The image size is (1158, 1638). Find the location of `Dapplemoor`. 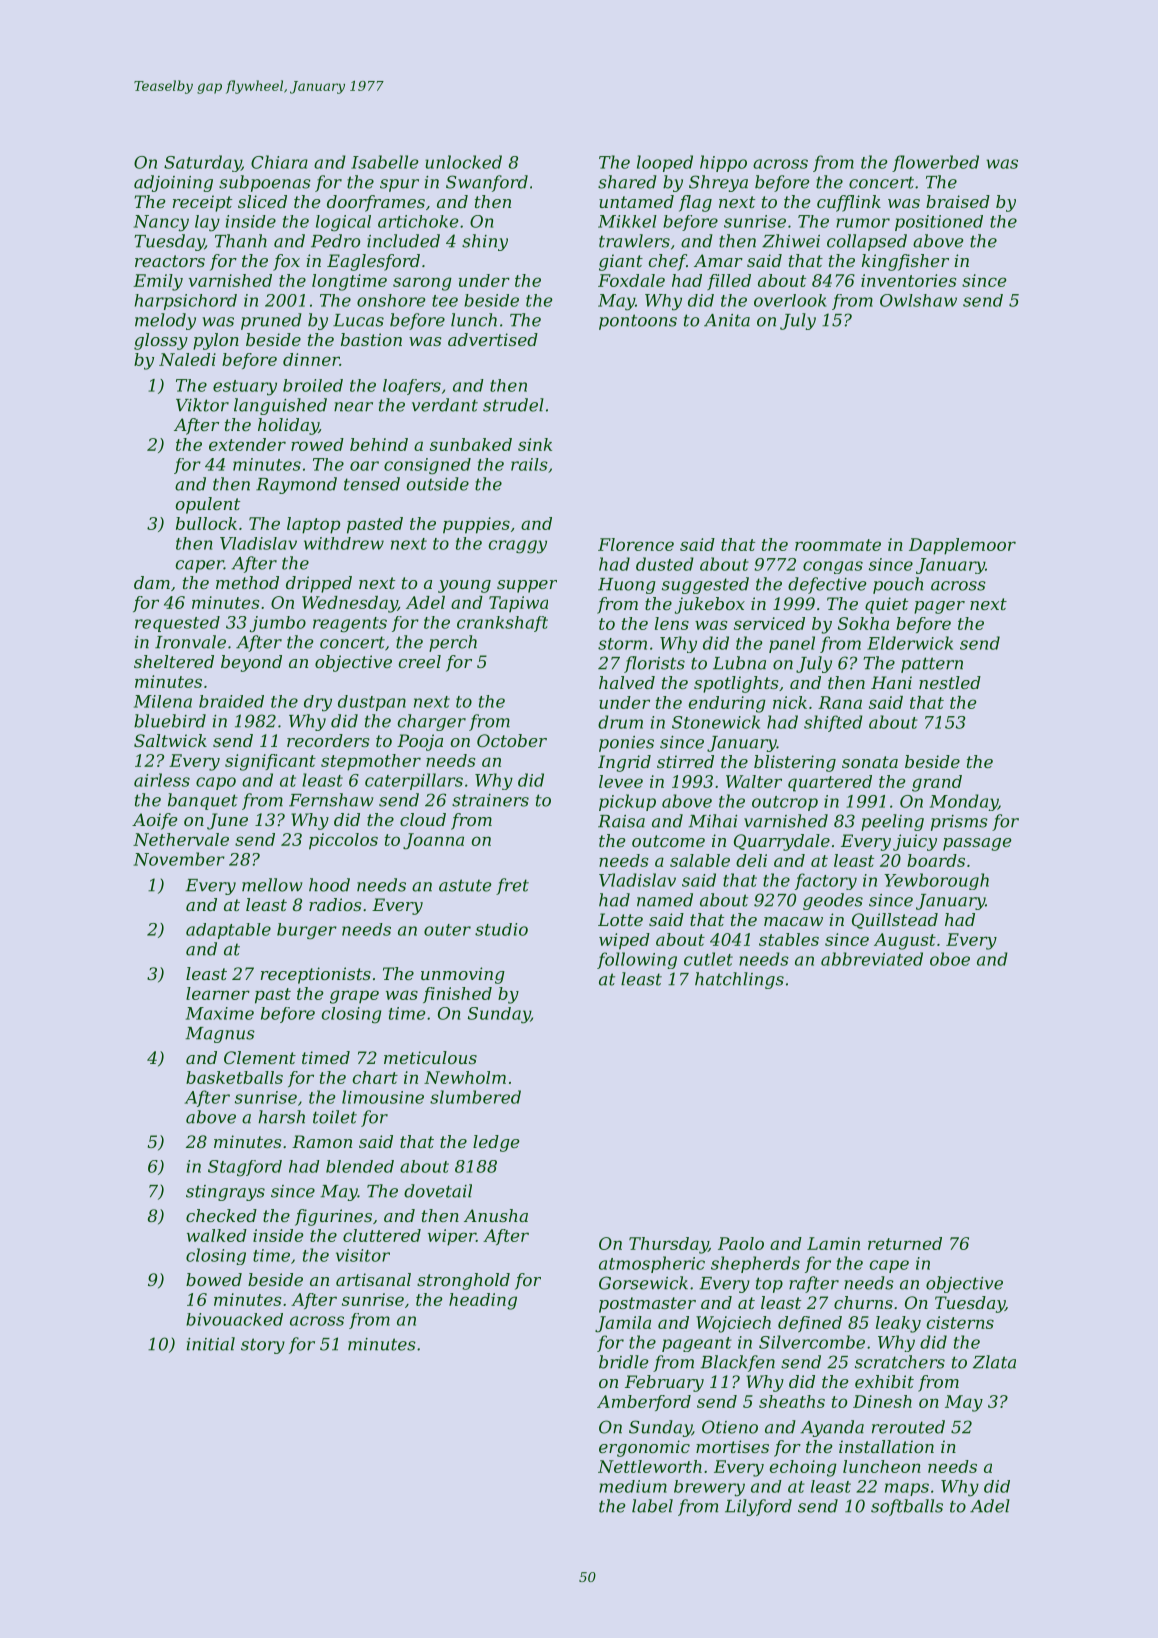

Dapplemoor is located at coordinates (962, 546).
